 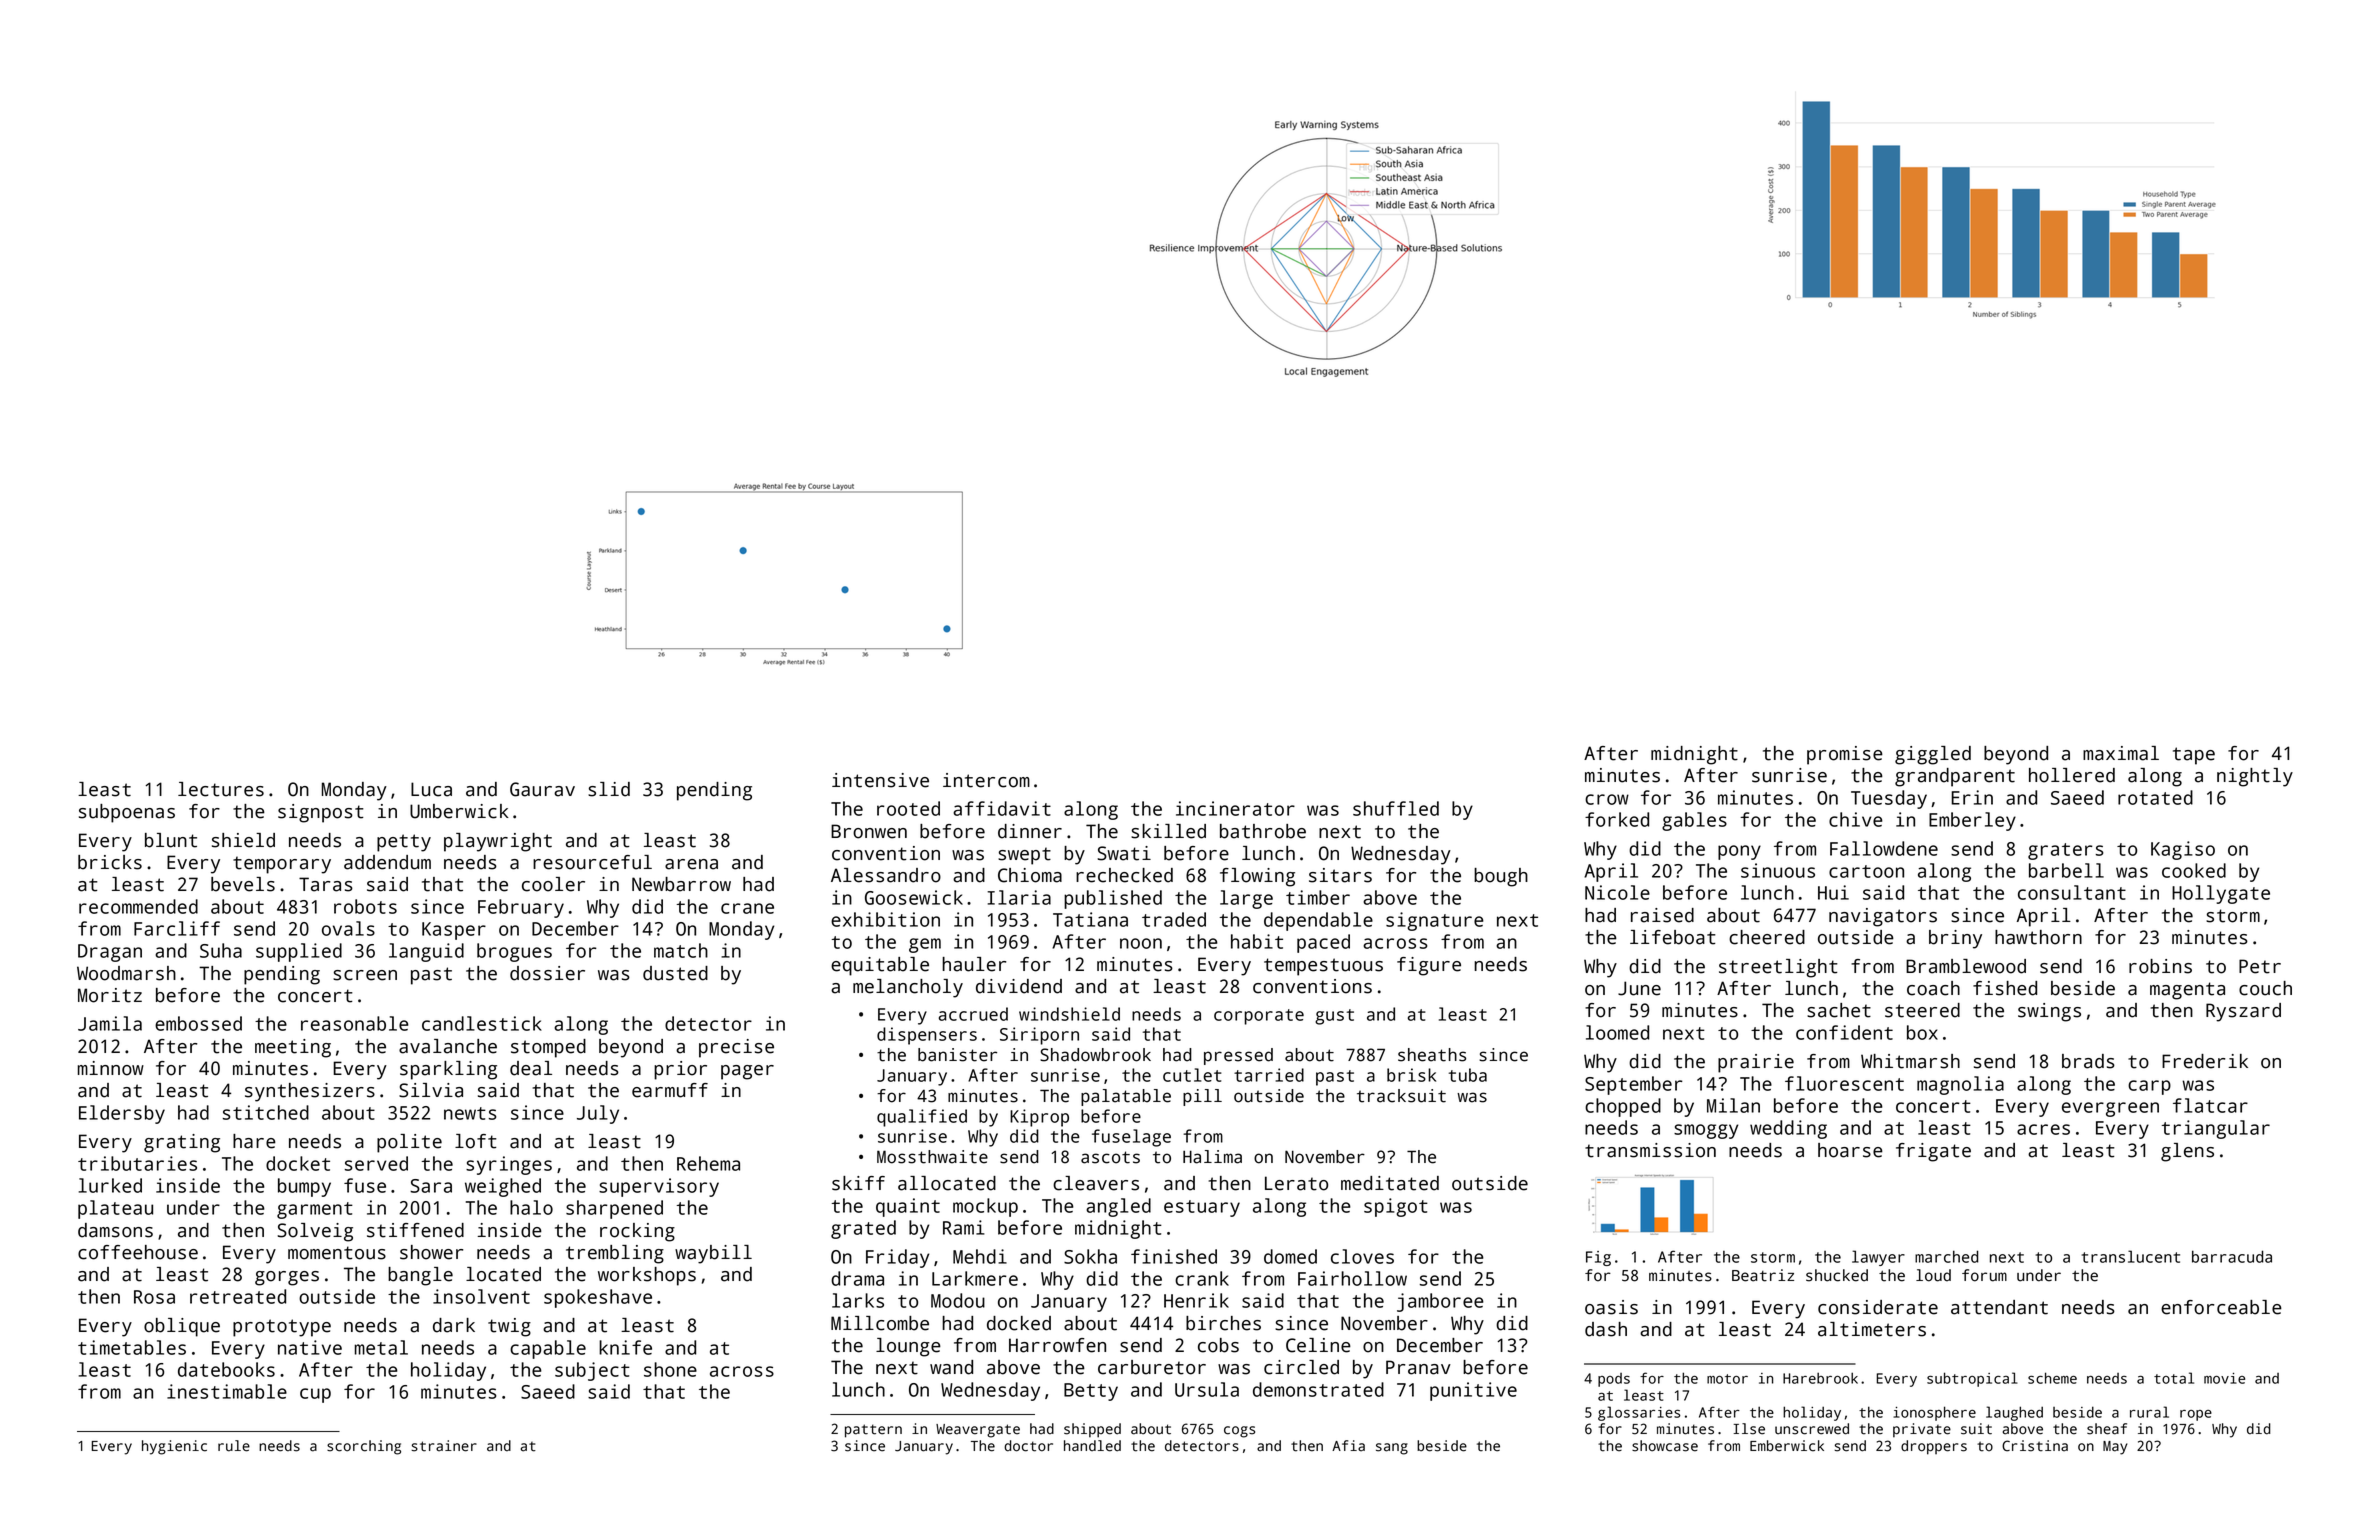 I want to click on intercom, so click(x=986, y=780).
